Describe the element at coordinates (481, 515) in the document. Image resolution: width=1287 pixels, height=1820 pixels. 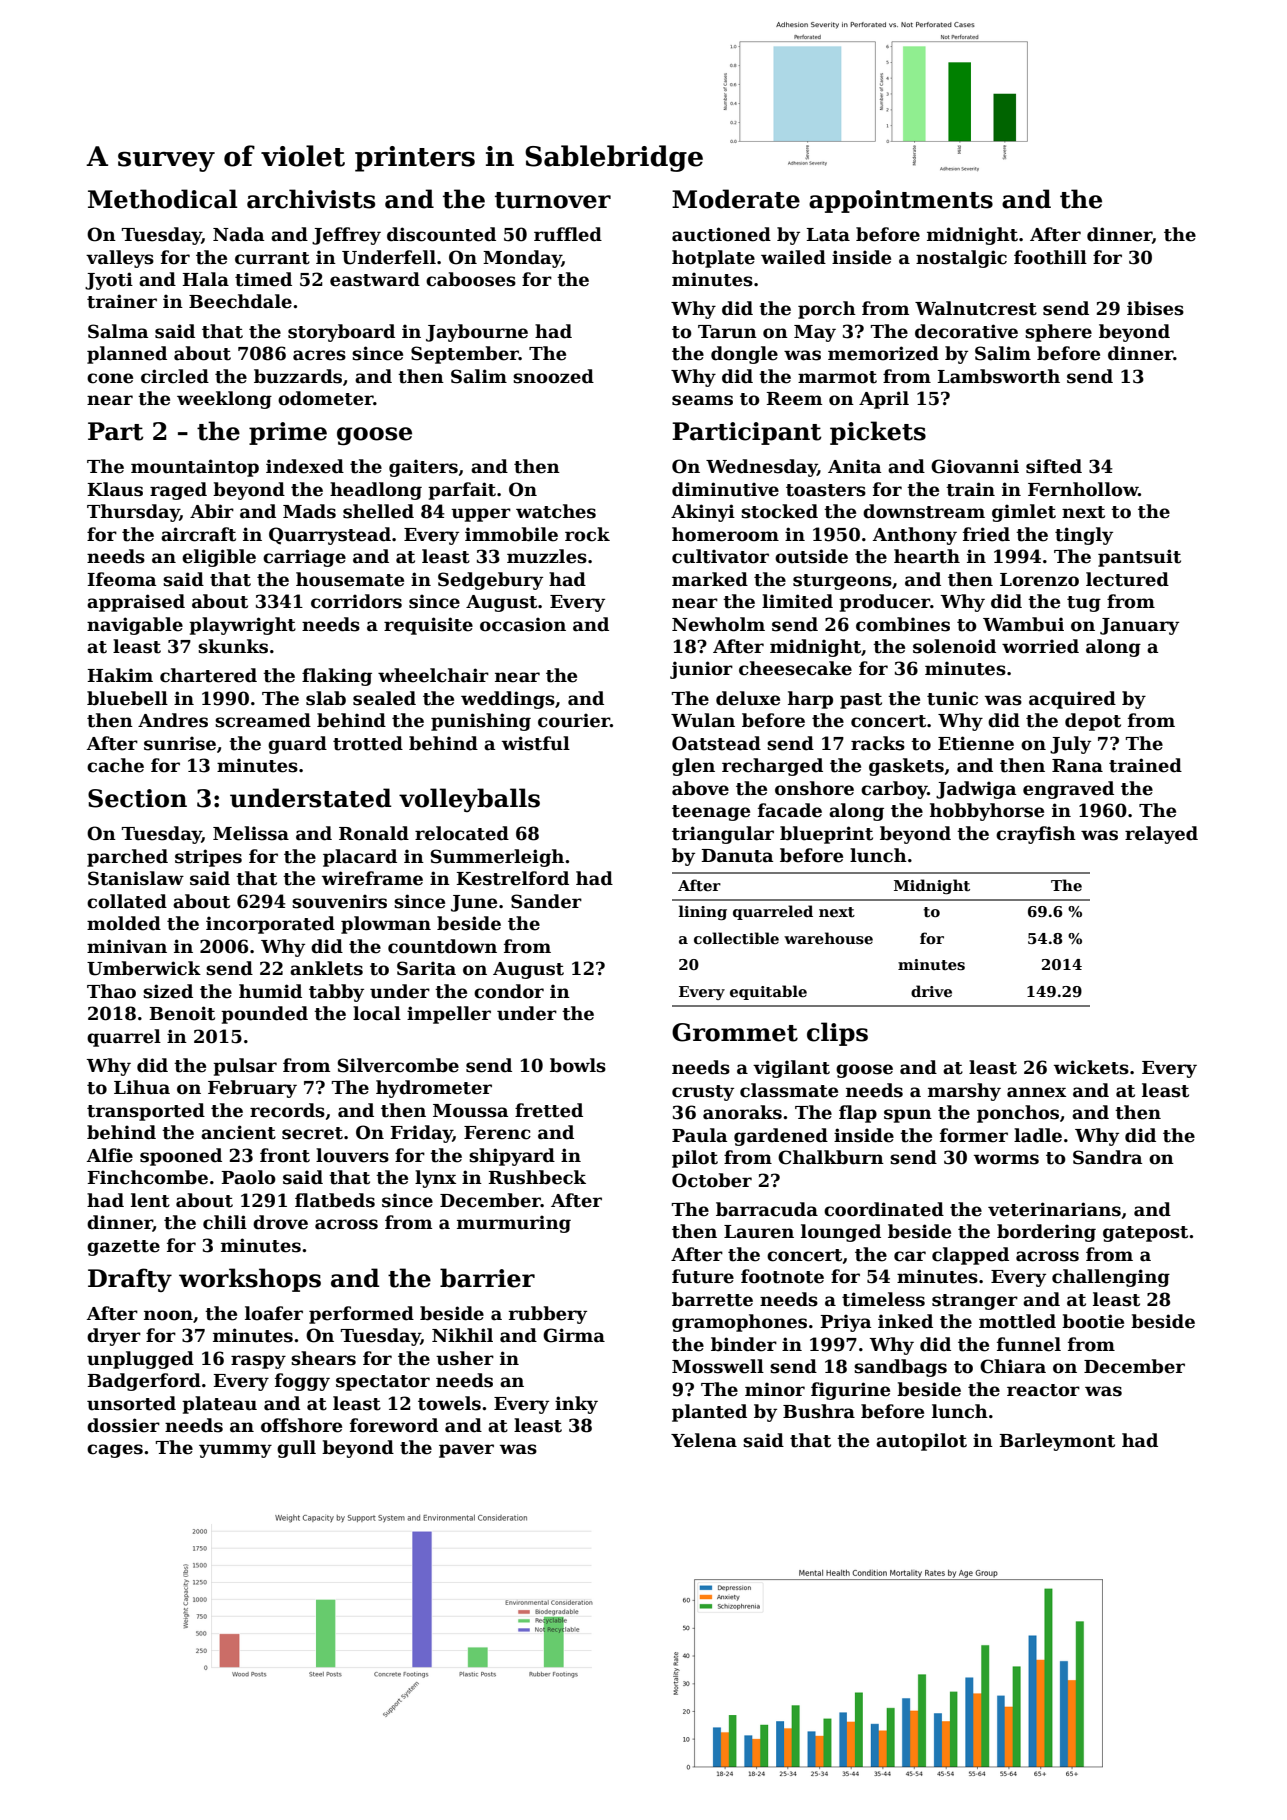
I see `upper` at that location.
